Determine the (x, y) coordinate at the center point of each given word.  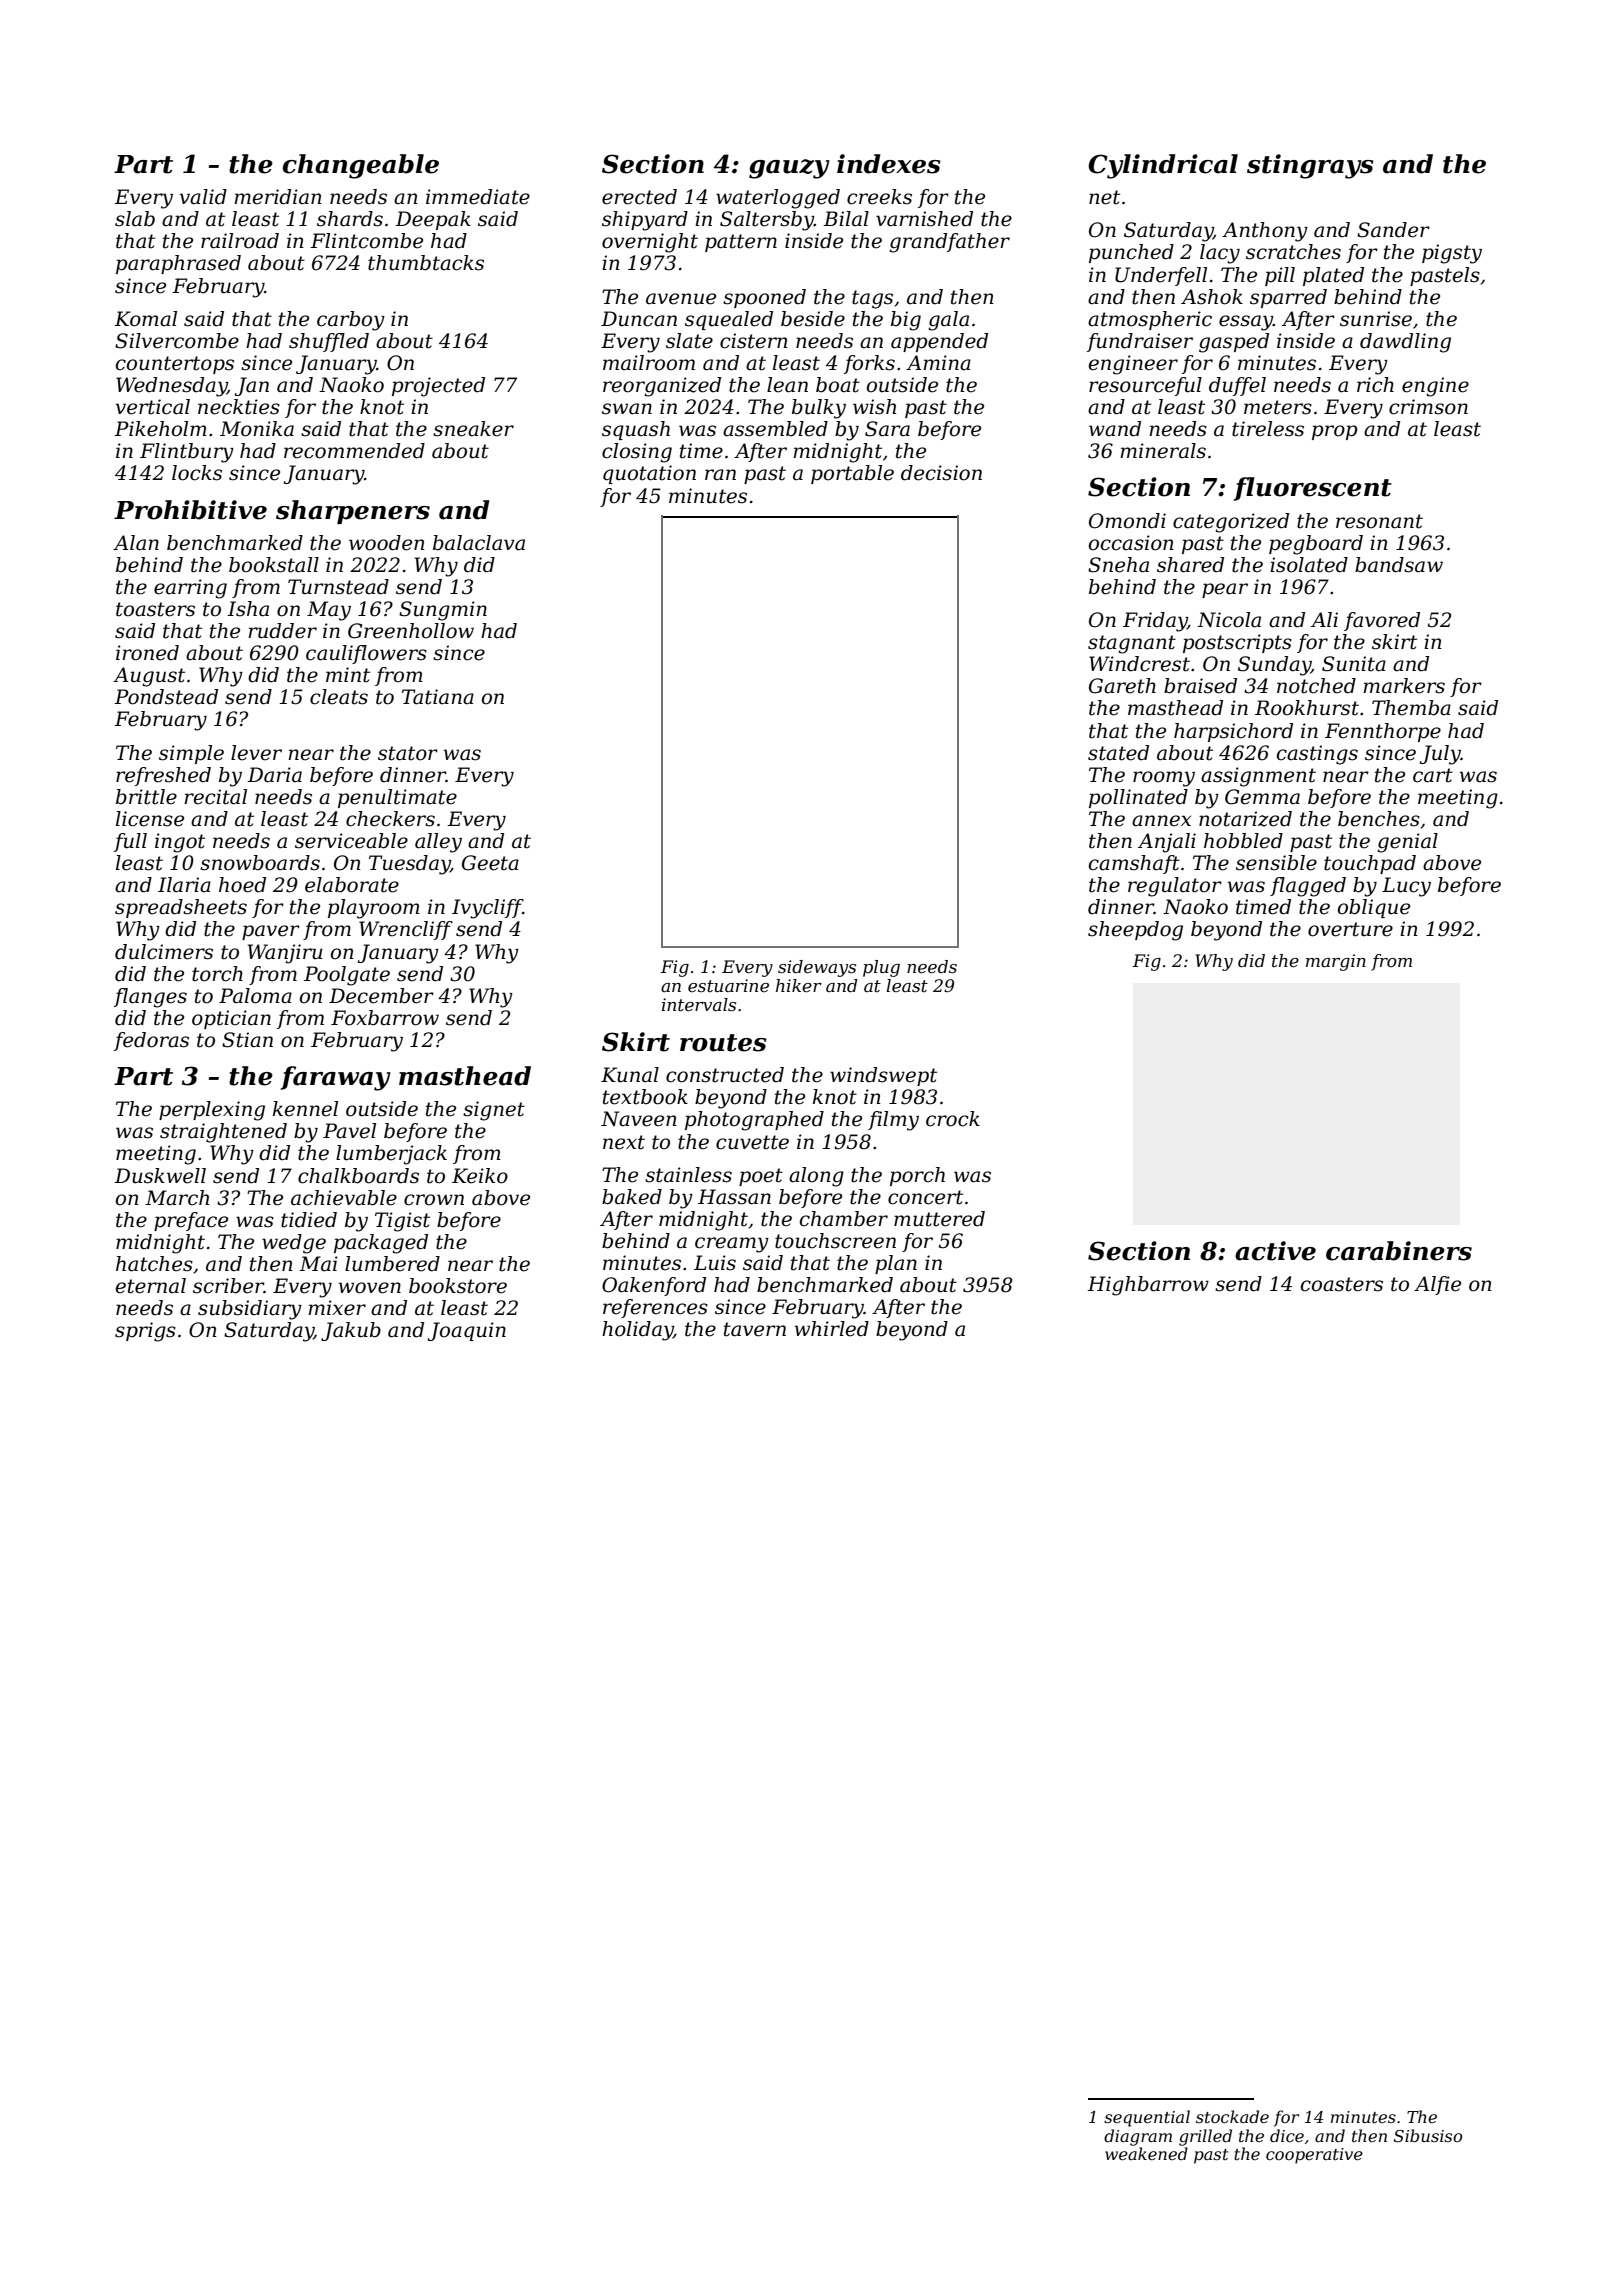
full (130, 842)
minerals (1163, 451)
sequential (1147, 2118)
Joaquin (467, 1331)
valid (203, 197)
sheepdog (1135, 931)
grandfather (950, 243)
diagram (1138, 2137)
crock (953, 1119)
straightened (223, 1133)
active (1275, 1251)
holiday (637, 1331)
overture (1350, 929)
